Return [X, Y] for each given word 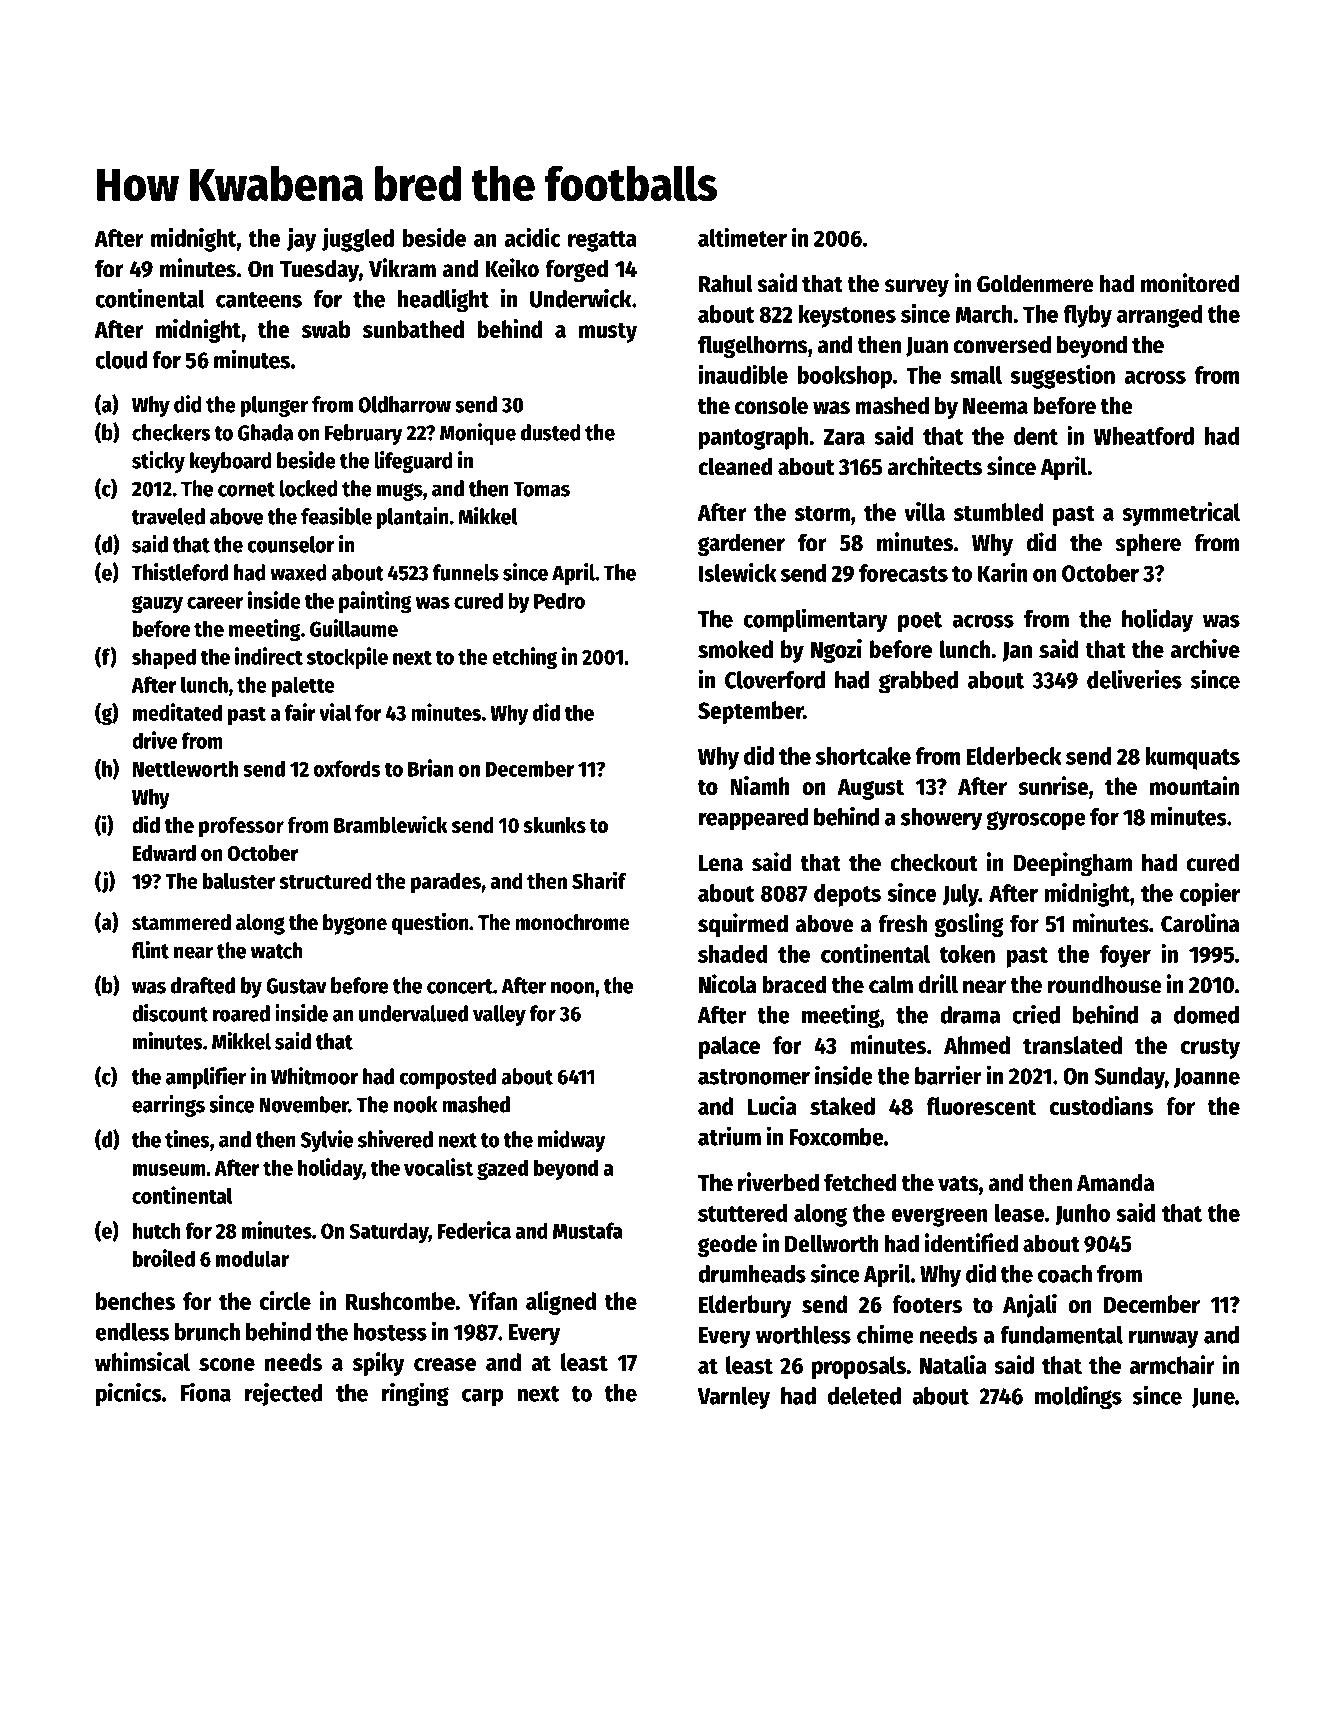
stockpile [347, 658]
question [430, 924]
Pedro [559, 600]
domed [1206, 1015]
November [304, 1104]
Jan [1017, 652]
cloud [121, 360]
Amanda [1115, 1182]
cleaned [735, 466]
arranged [1159, 316]
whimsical [142, 1361]
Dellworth [832, 1243]
